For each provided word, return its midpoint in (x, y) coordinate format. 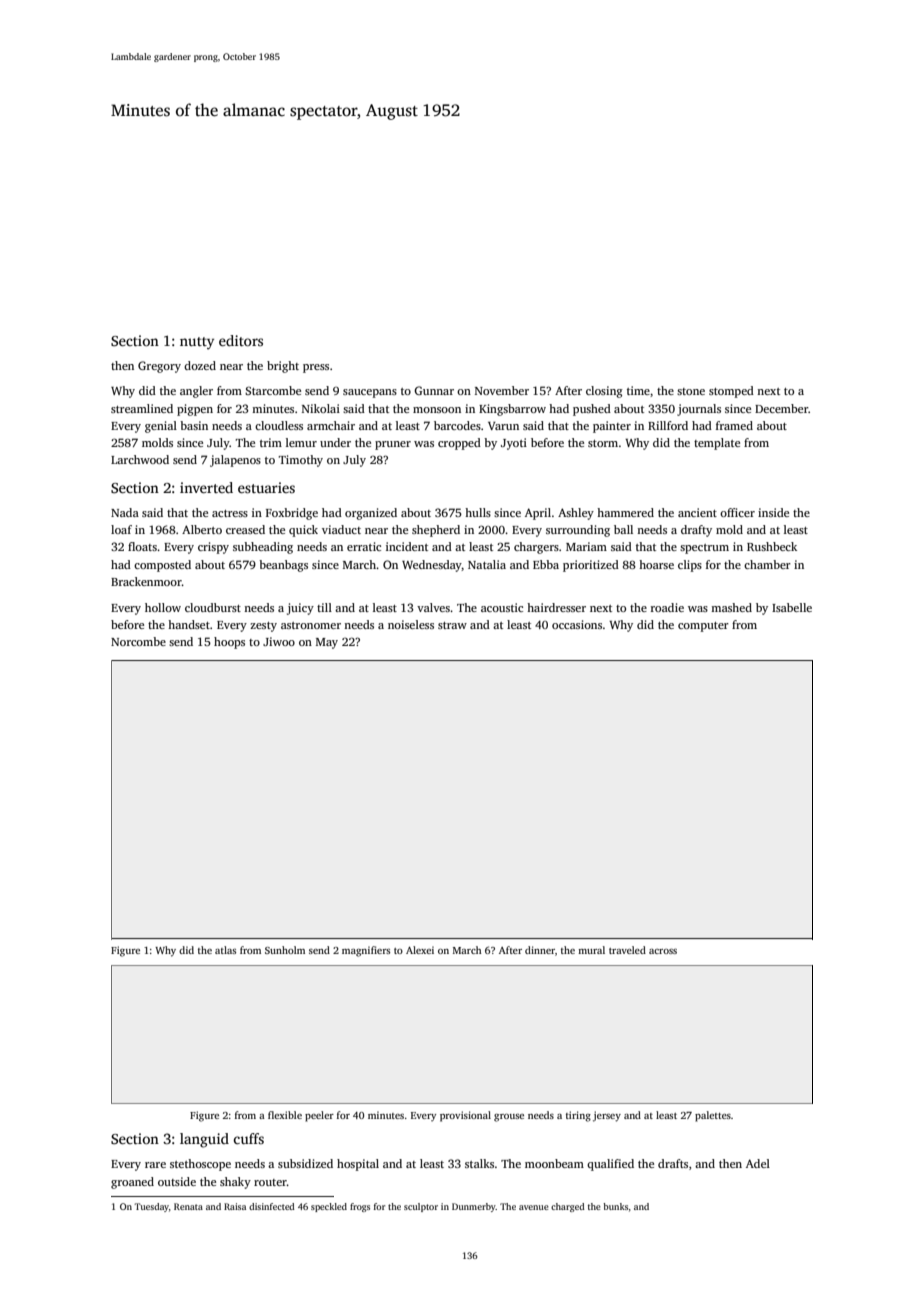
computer (703, 627)
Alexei (420, 950)
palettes (713, 1116)
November (502, 390)
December (781, 408)
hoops (229, 643)
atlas (225, 950)
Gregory (159, 367)
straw (452, 625)
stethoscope (200, 1165)
